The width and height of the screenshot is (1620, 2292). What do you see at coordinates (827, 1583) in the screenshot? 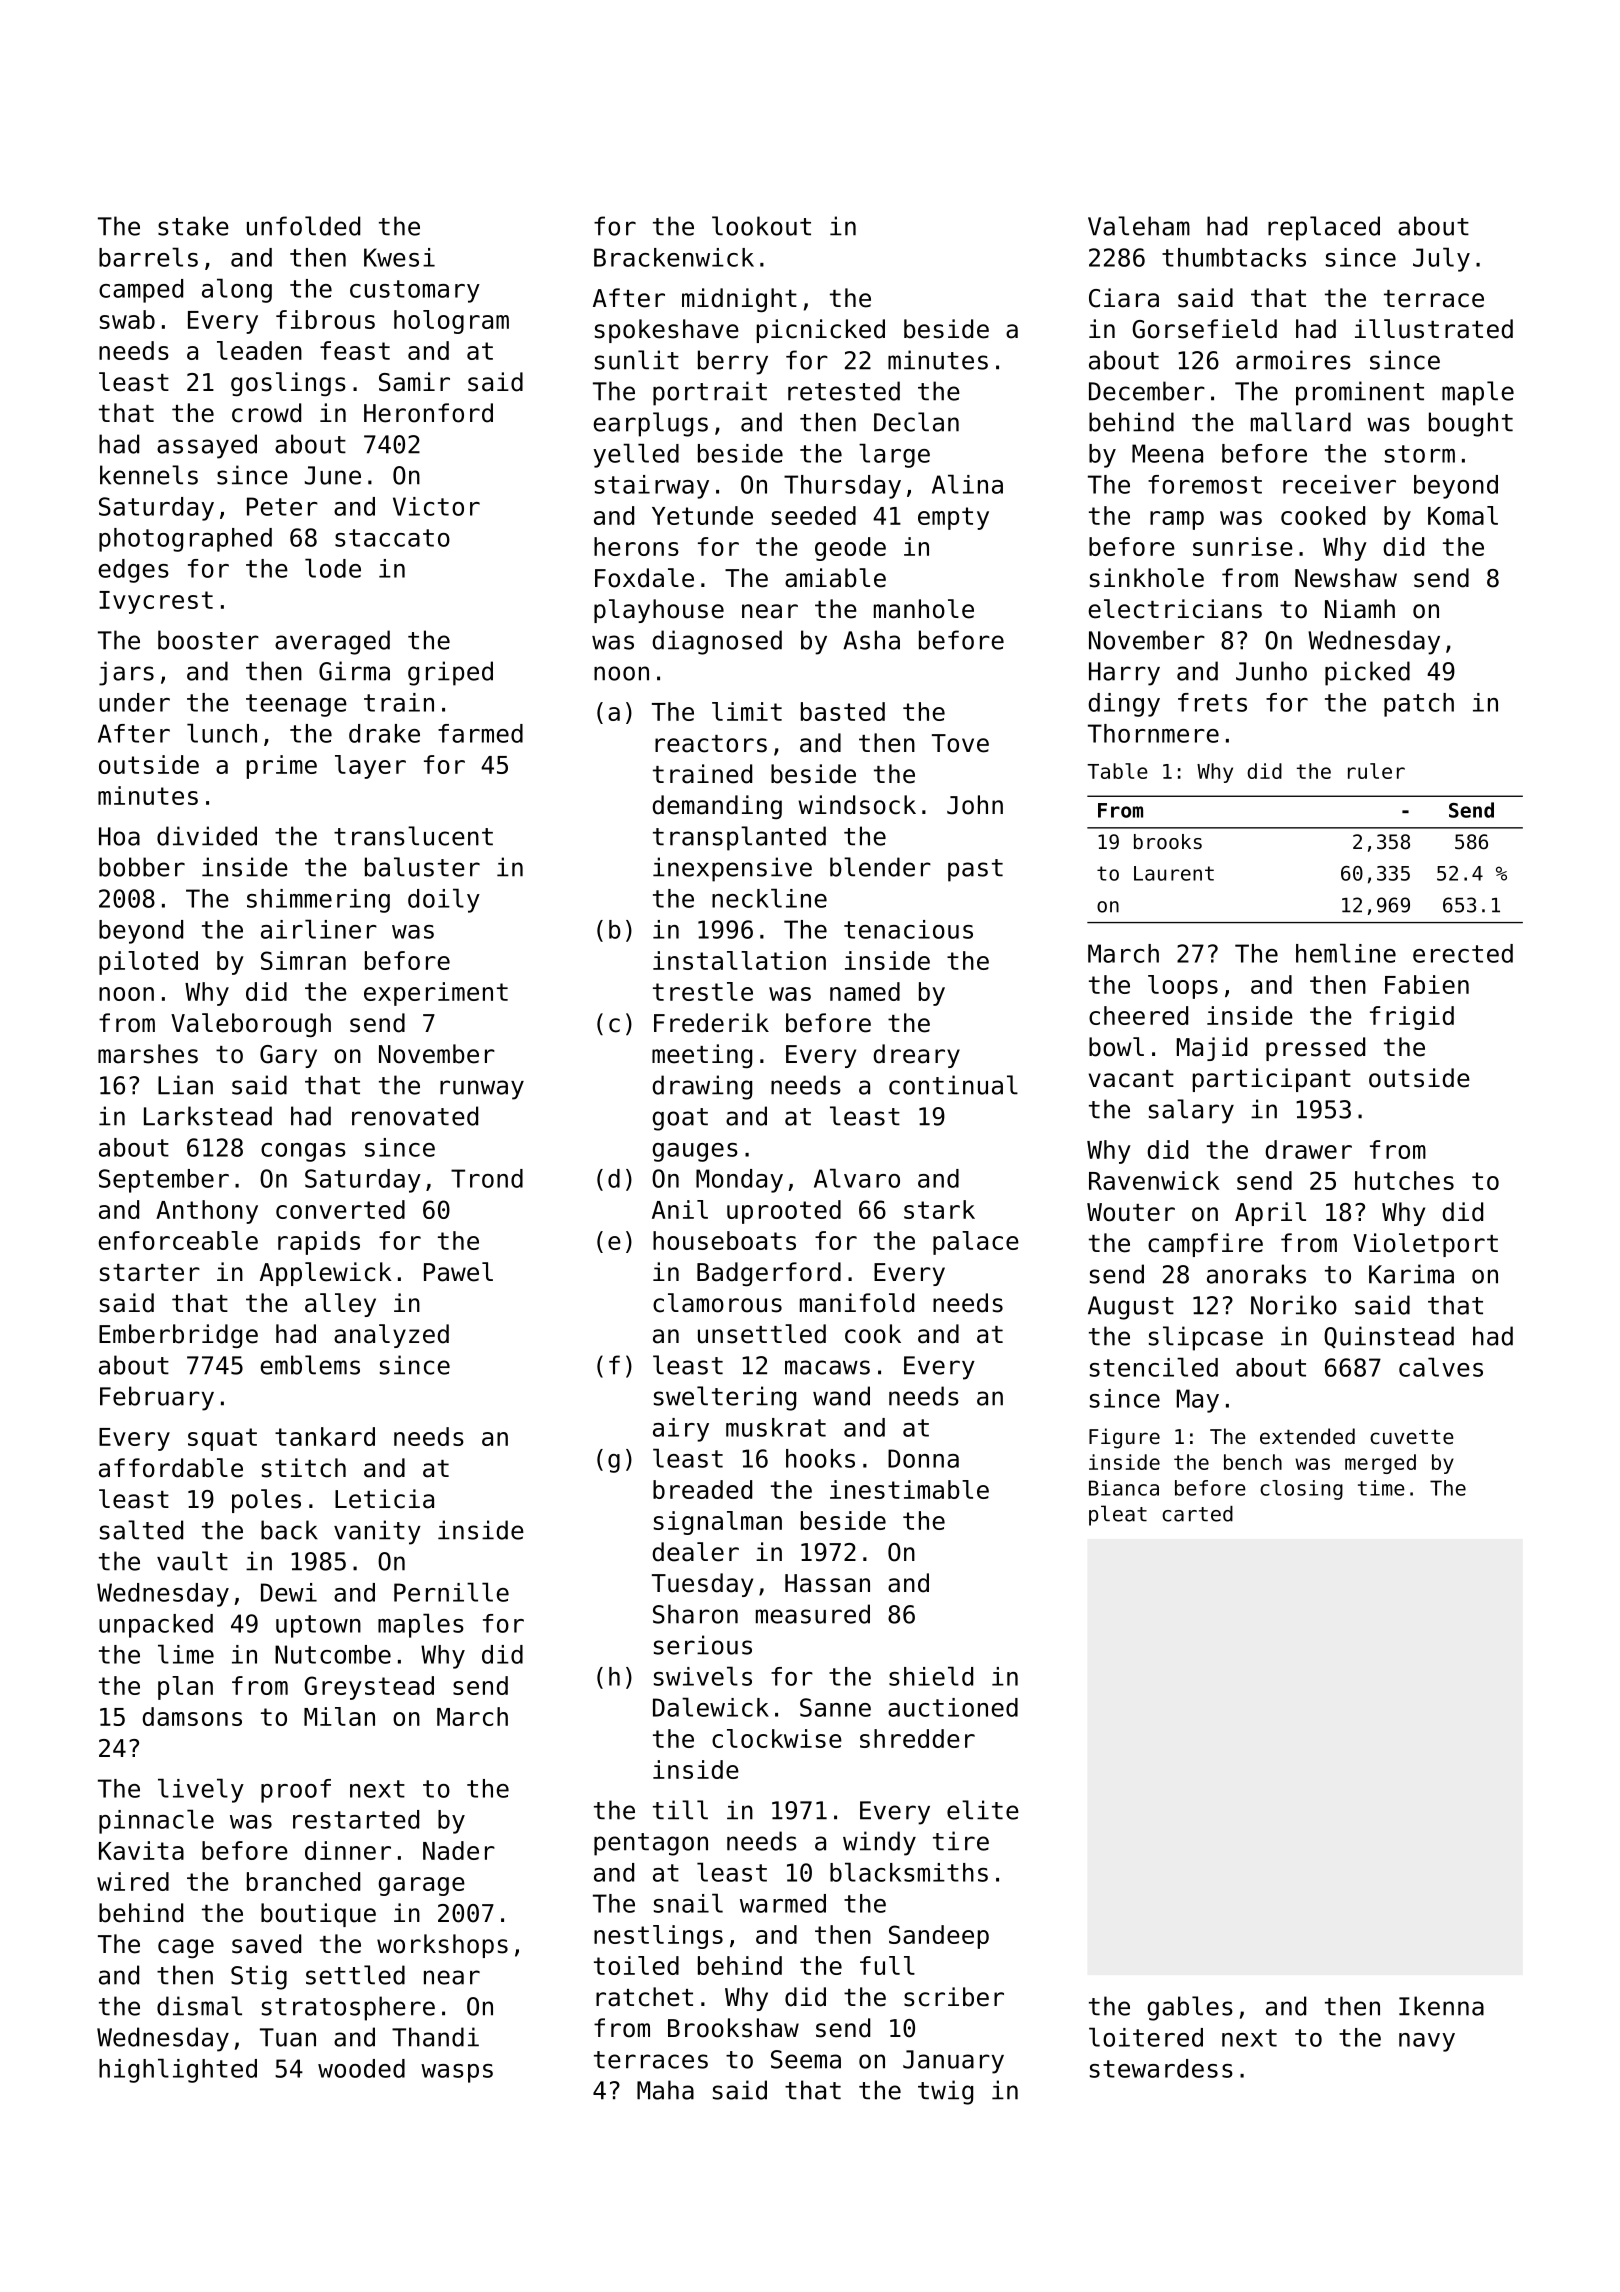
I see `Hassan` at bounding box center [827, 1583].
